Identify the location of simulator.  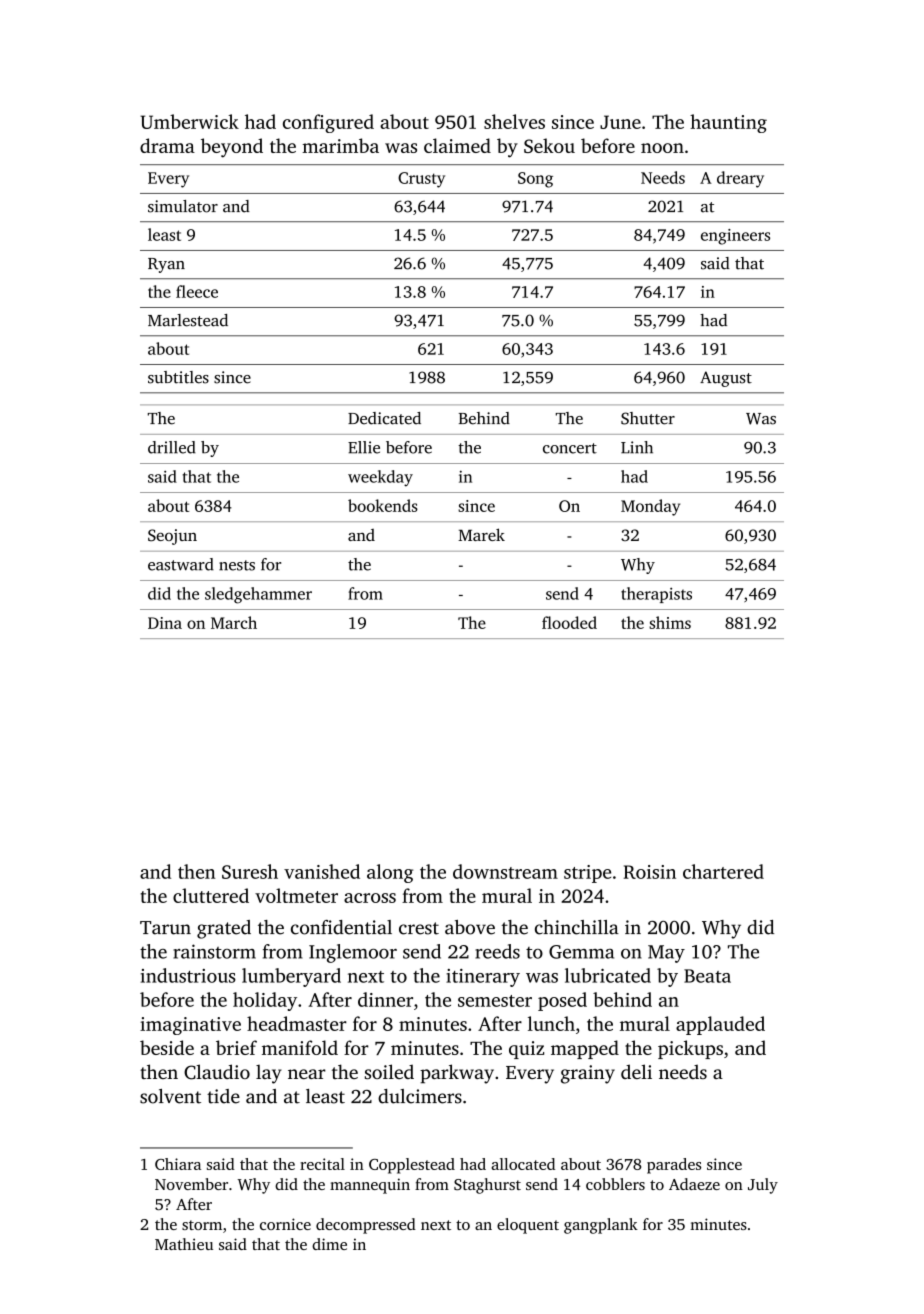
(183, 206).
